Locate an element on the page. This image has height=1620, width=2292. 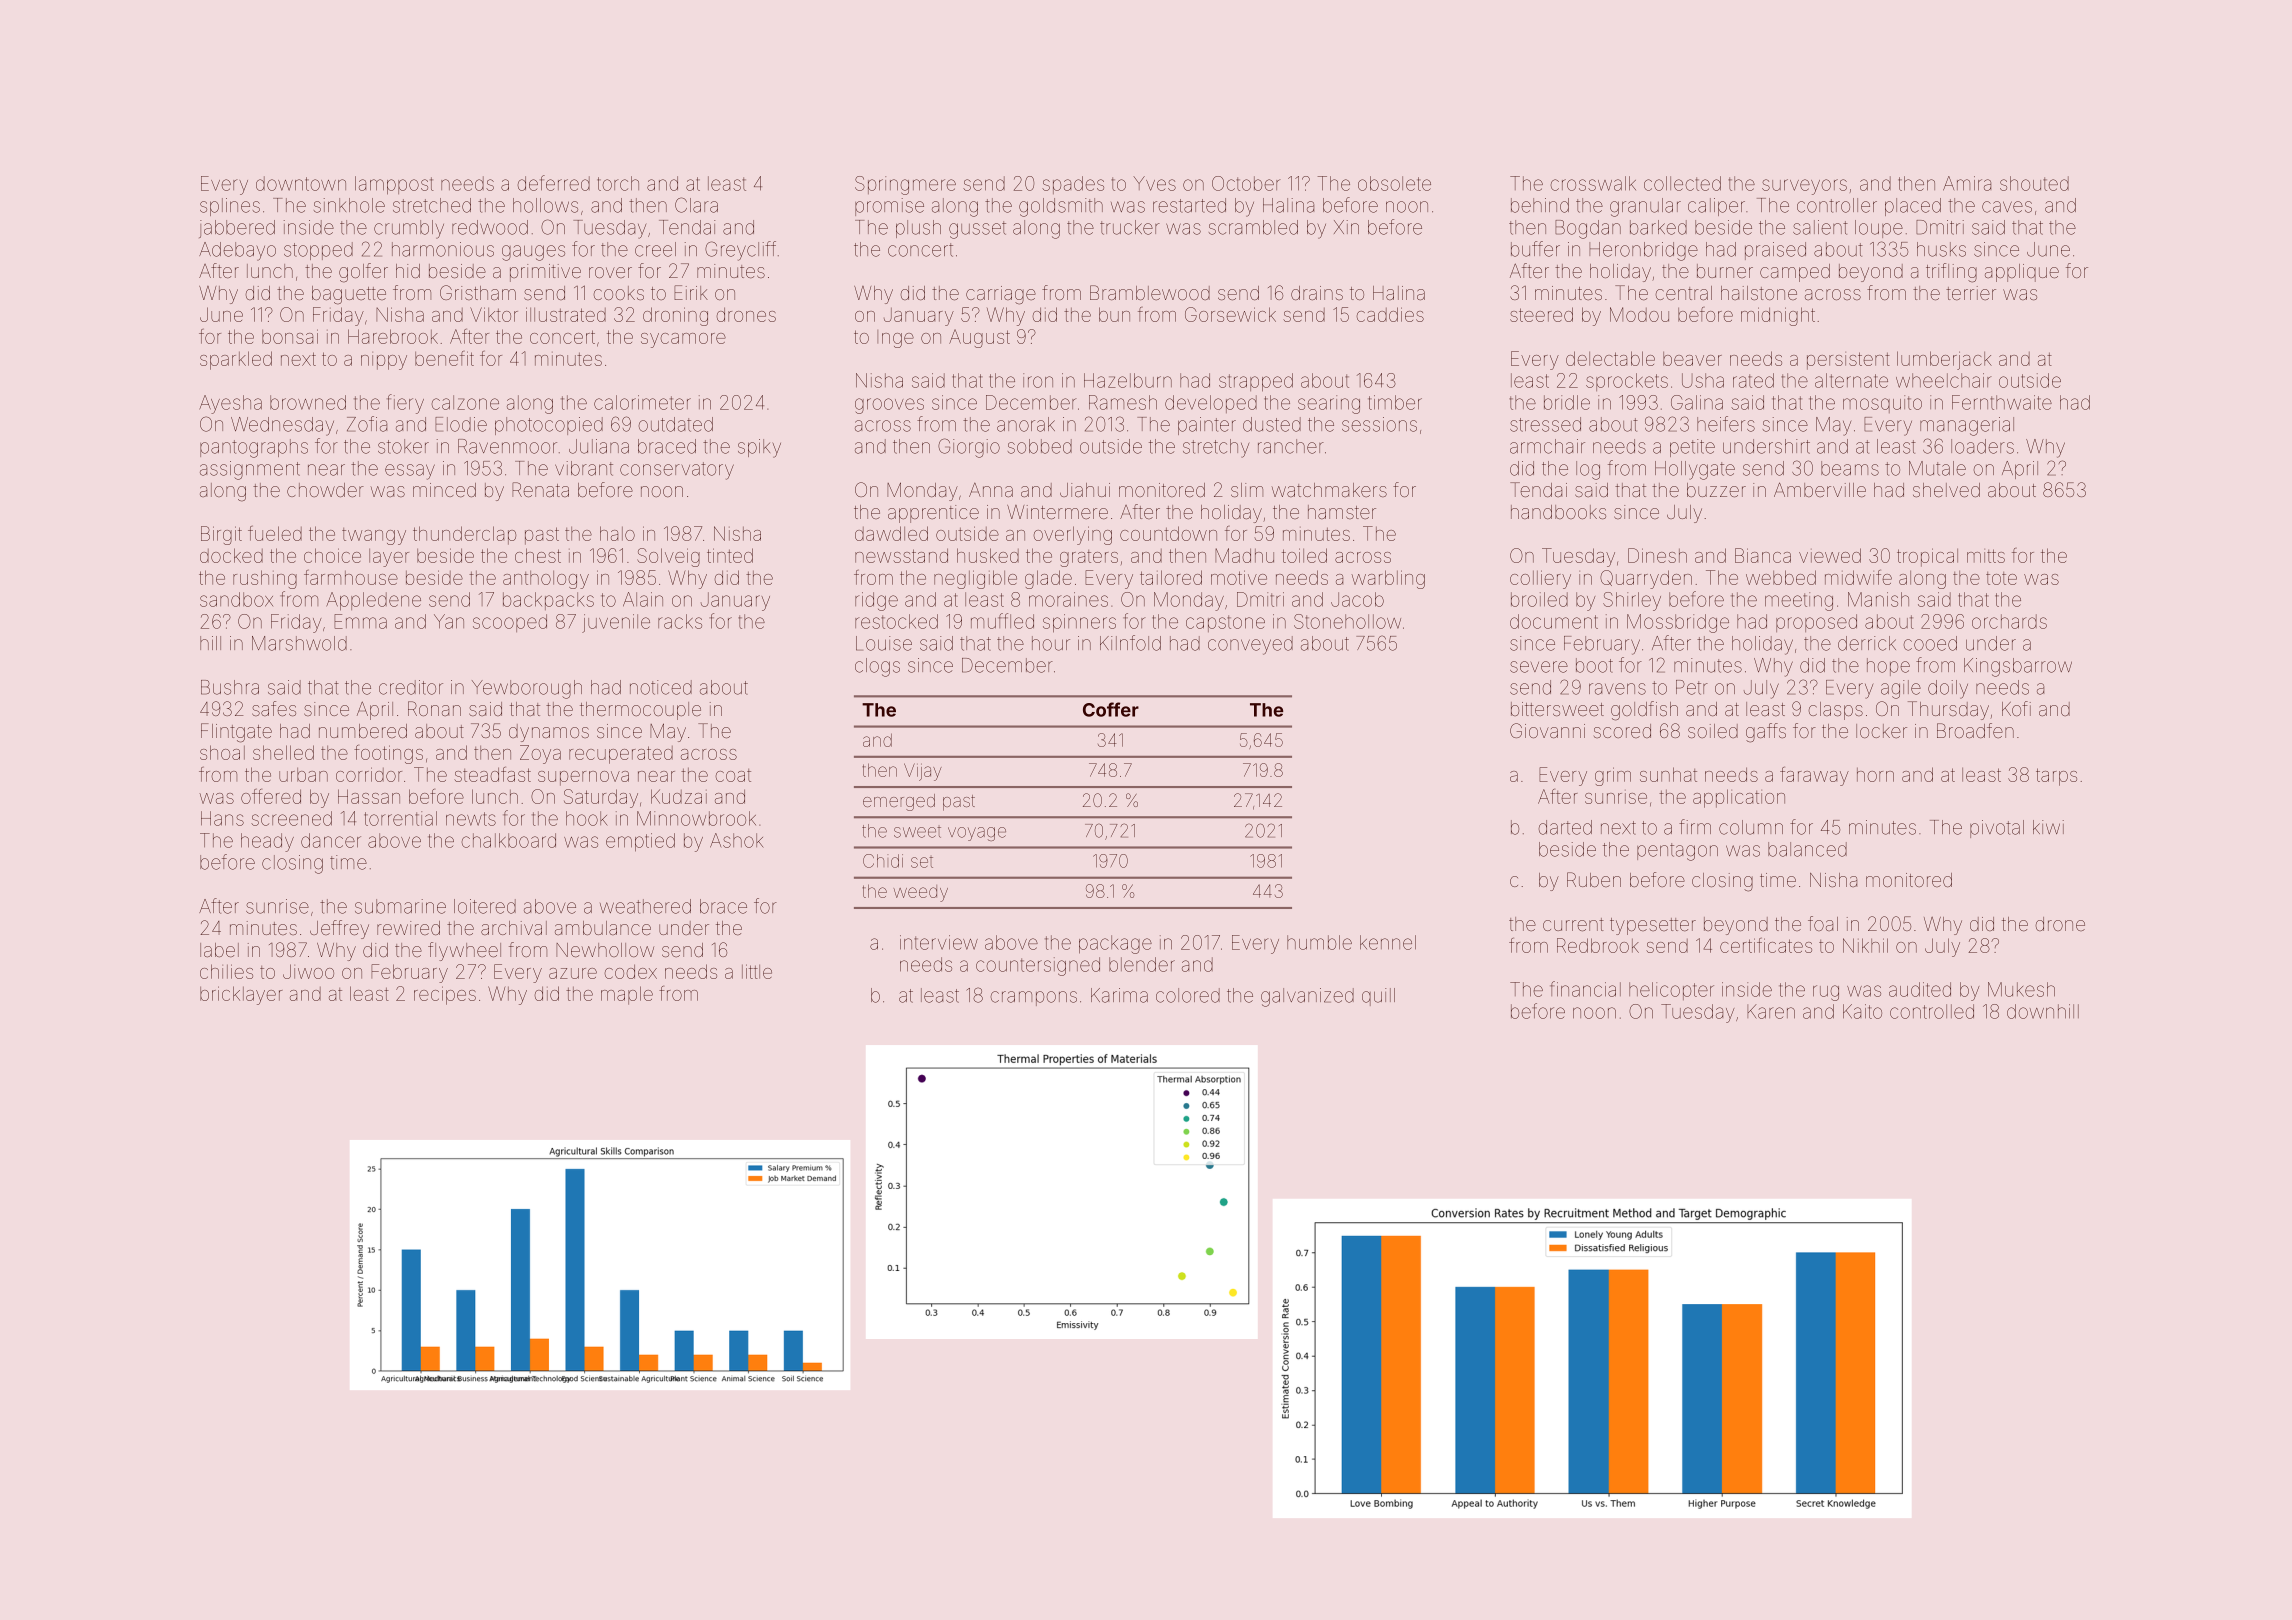
Mukesh is located at coordinates (2021, 989).
